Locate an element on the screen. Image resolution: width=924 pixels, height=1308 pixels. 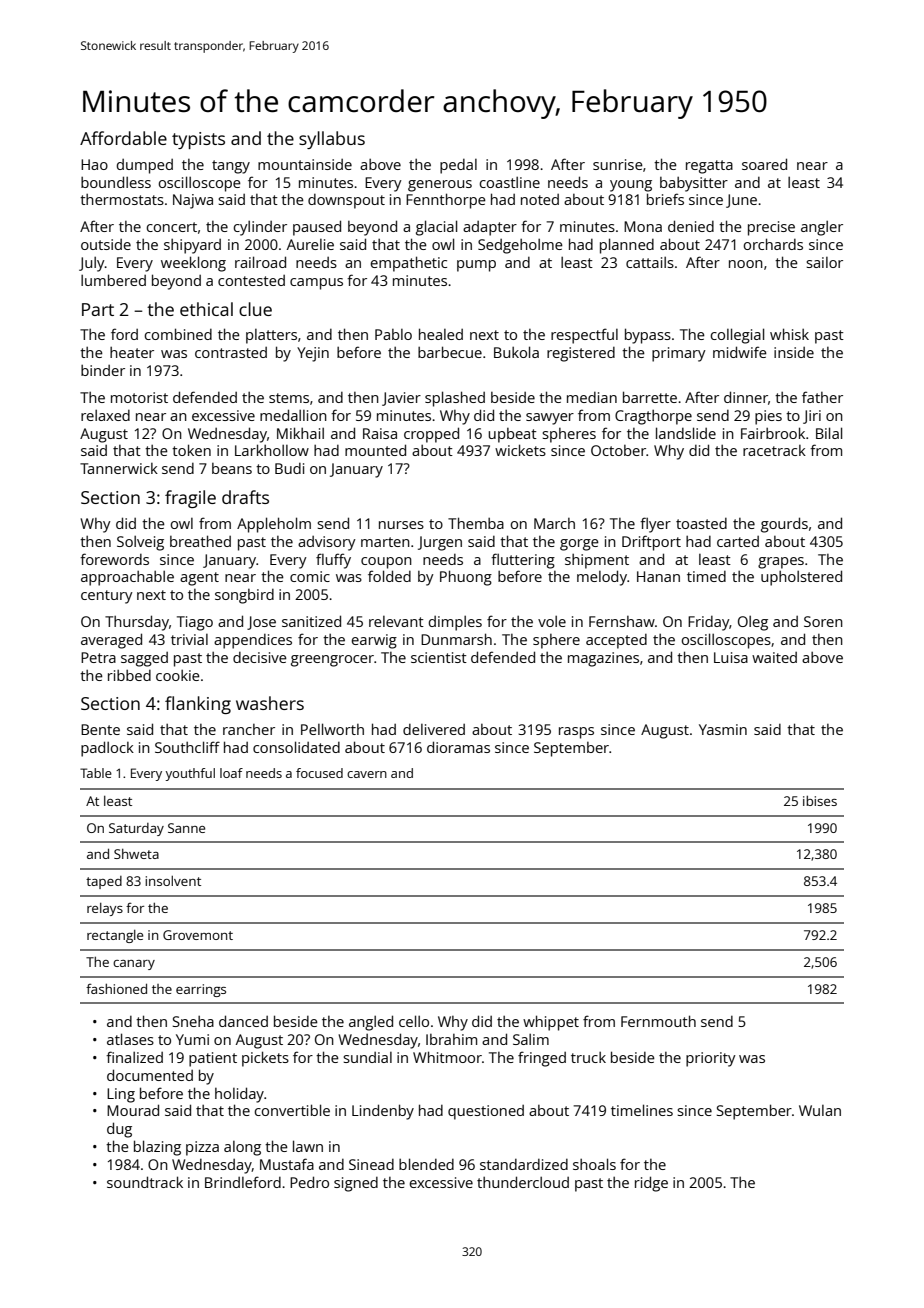
Pellworth is located at coordinates (332, 729).
